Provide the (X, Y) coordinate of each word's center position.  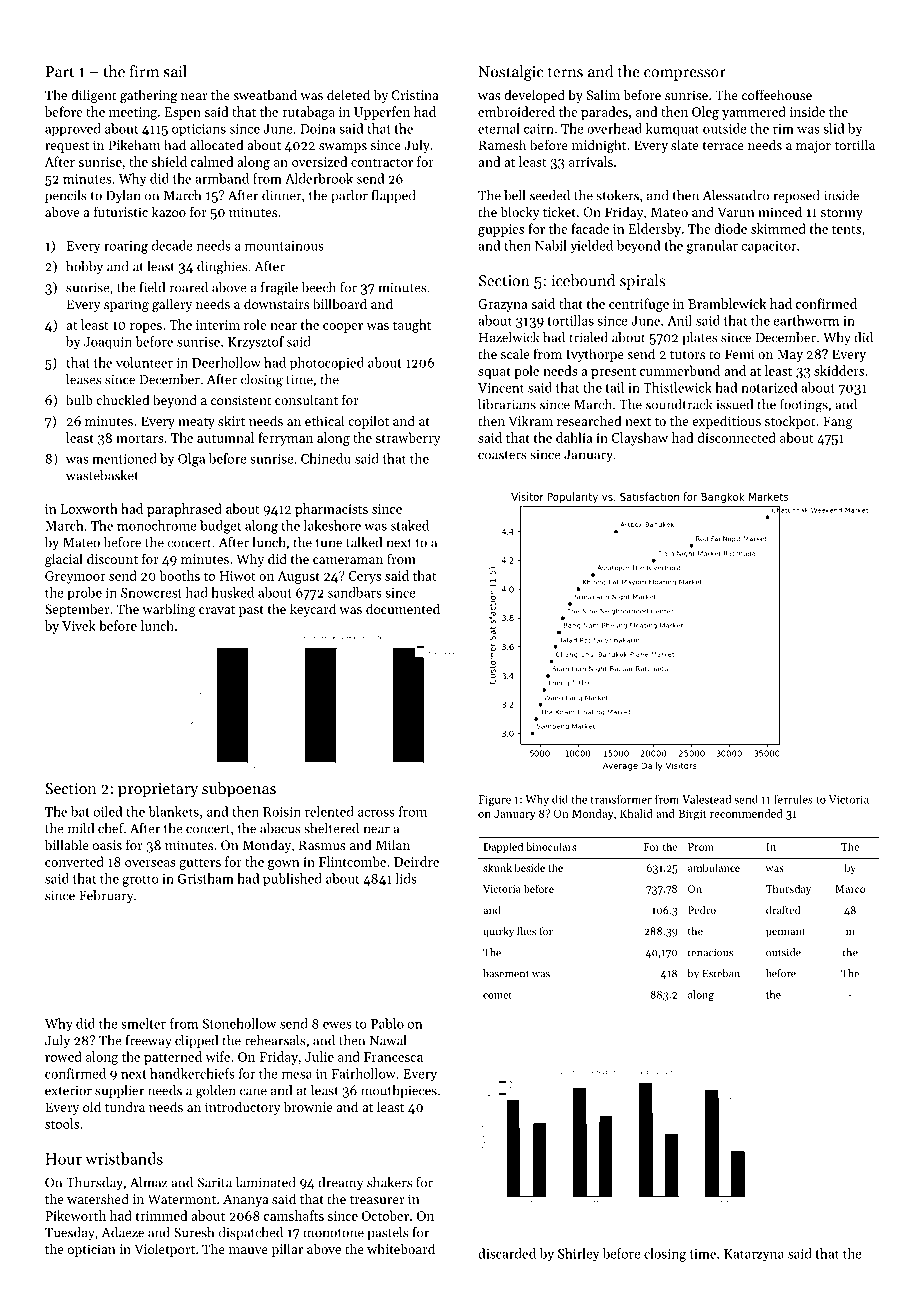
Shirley (579, 1255)
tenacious (710, 953)
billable (67, 844)
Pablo (387, 1023)
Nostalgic (510, 73)
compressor (685, 75)
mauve (248, 1250)
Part (59, 72)
